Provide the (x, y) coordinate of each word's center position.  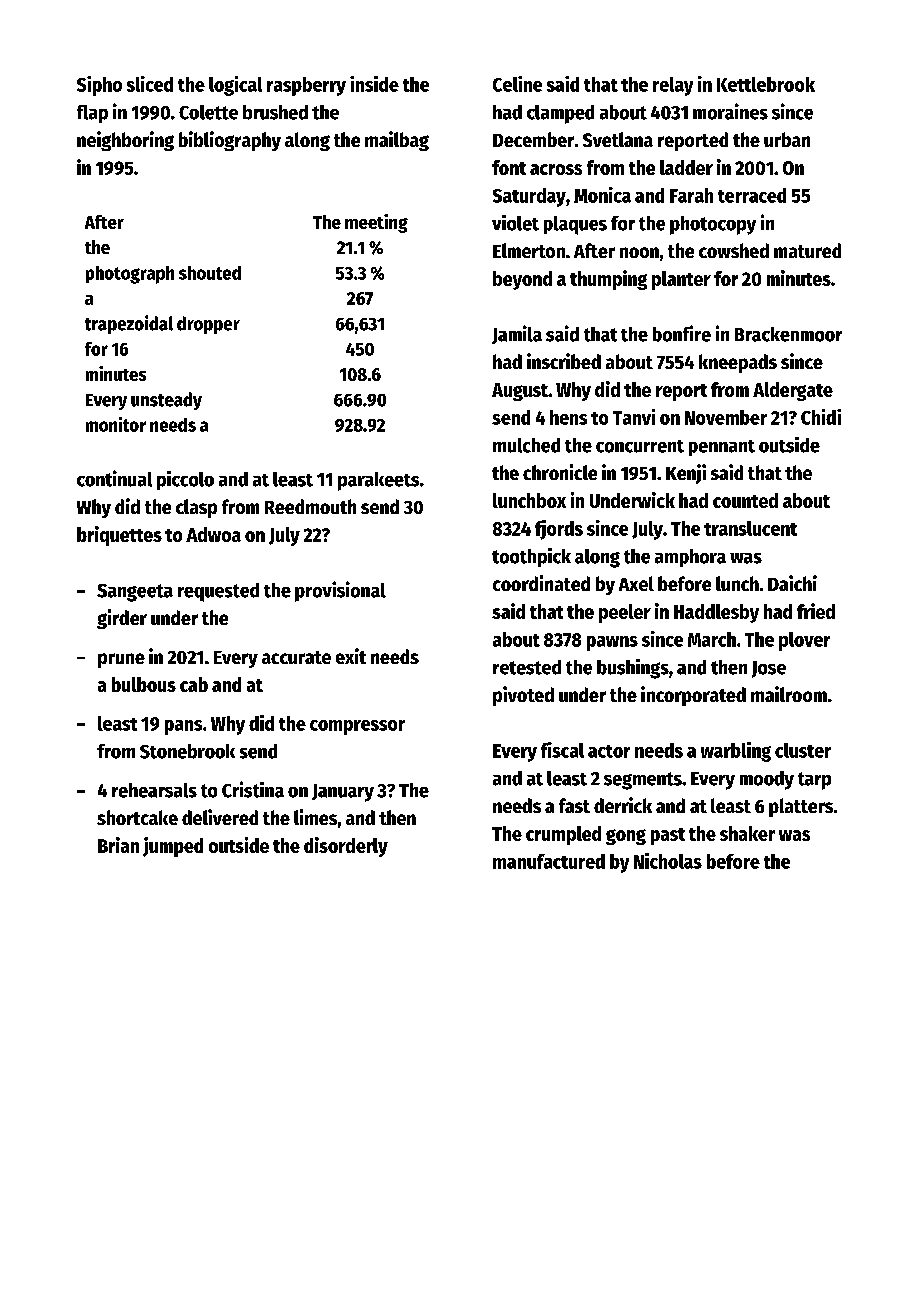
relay (673, 86)
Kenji (686, 474)
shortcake (137, 817)
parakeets (378, 481)
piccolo (185, 480)
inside (374, 84)
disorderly (346, 847)
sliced (150, 84)
